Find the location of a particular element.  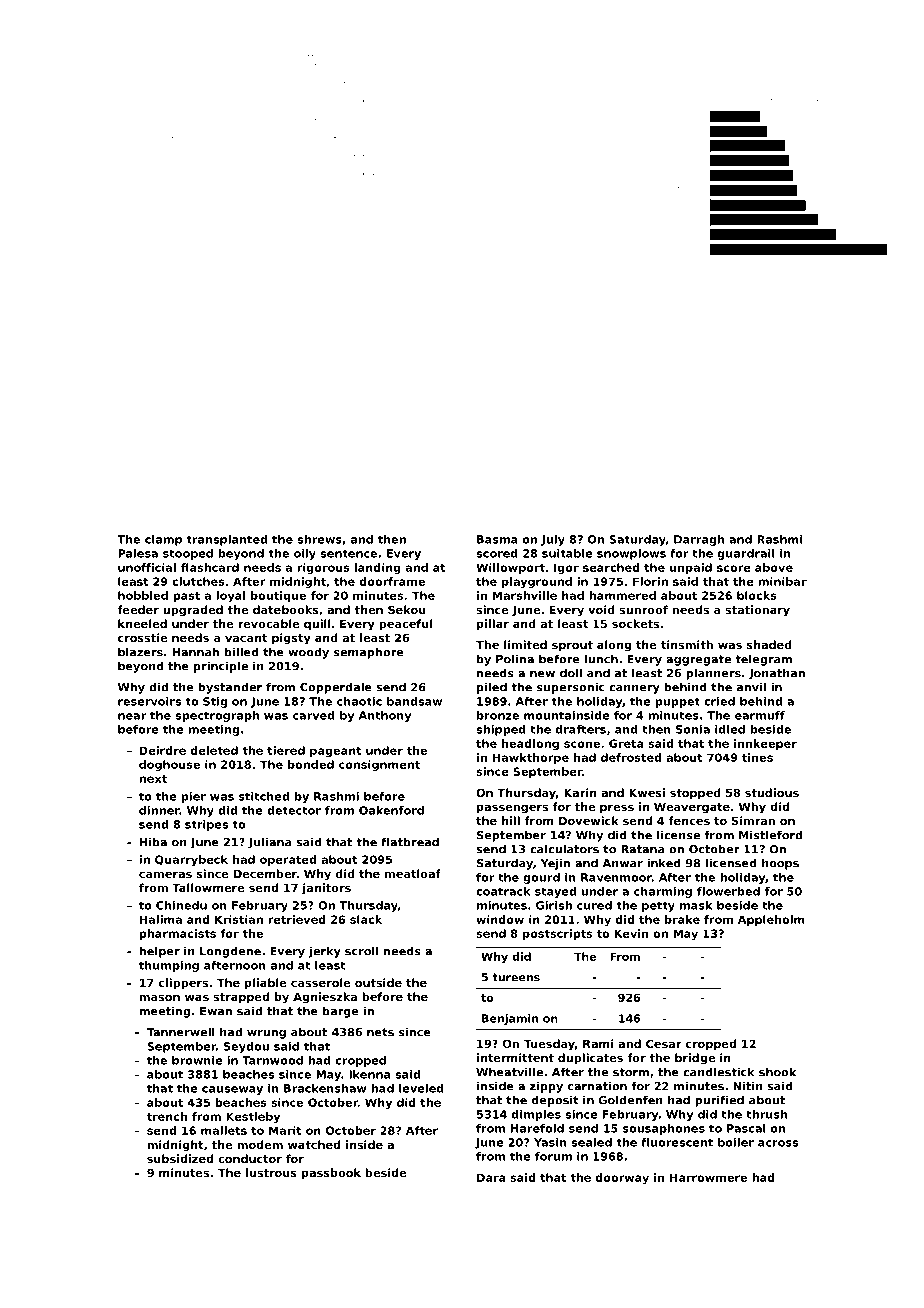

hobbled is located at coordinates (143, 595).
